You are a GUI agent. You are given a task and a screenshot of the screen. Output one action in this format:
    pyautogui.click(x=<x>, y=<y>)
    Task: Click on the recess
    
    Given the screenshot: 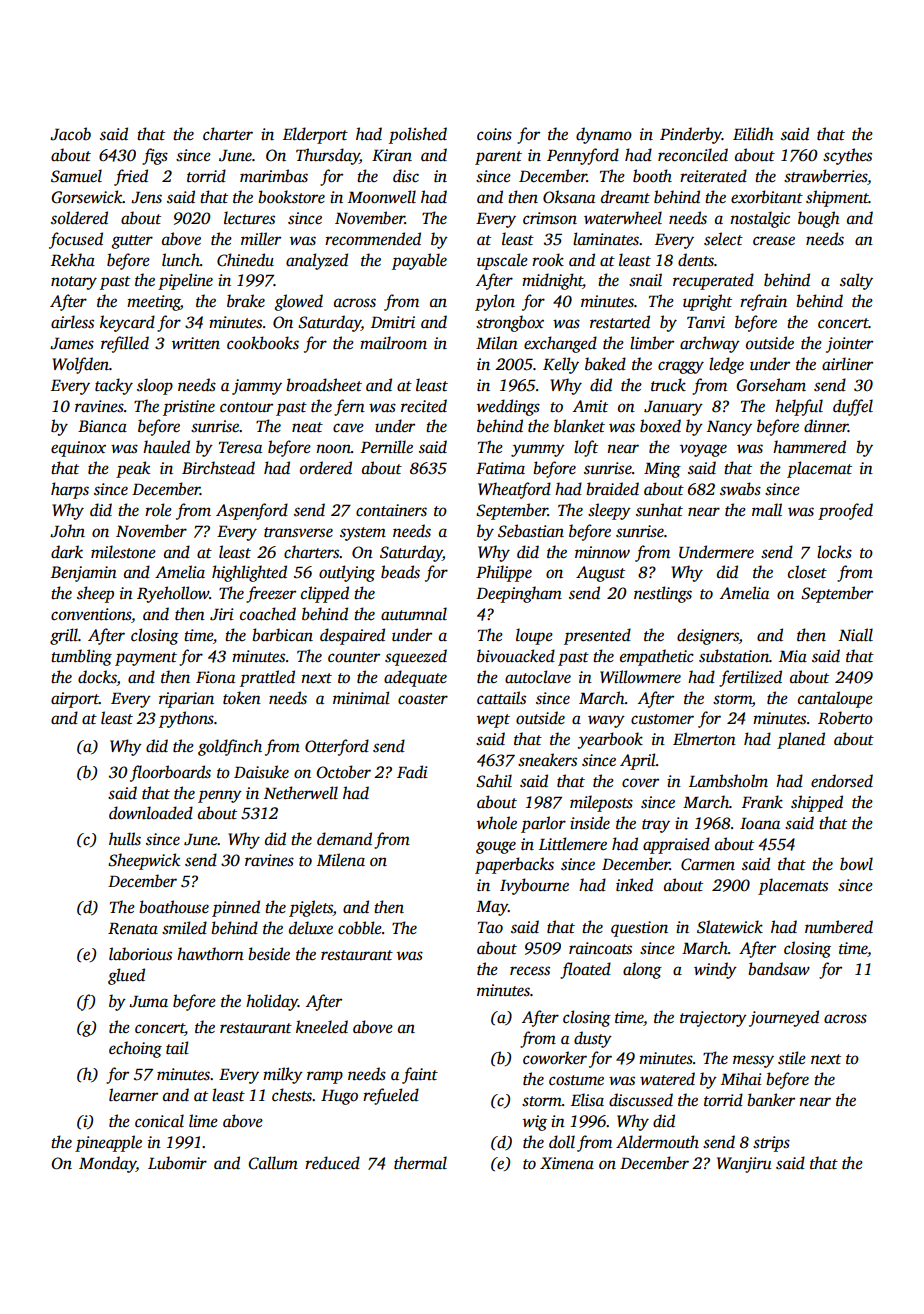 What is the action you would take?
    pyautogui.click(x=530, y=971)
